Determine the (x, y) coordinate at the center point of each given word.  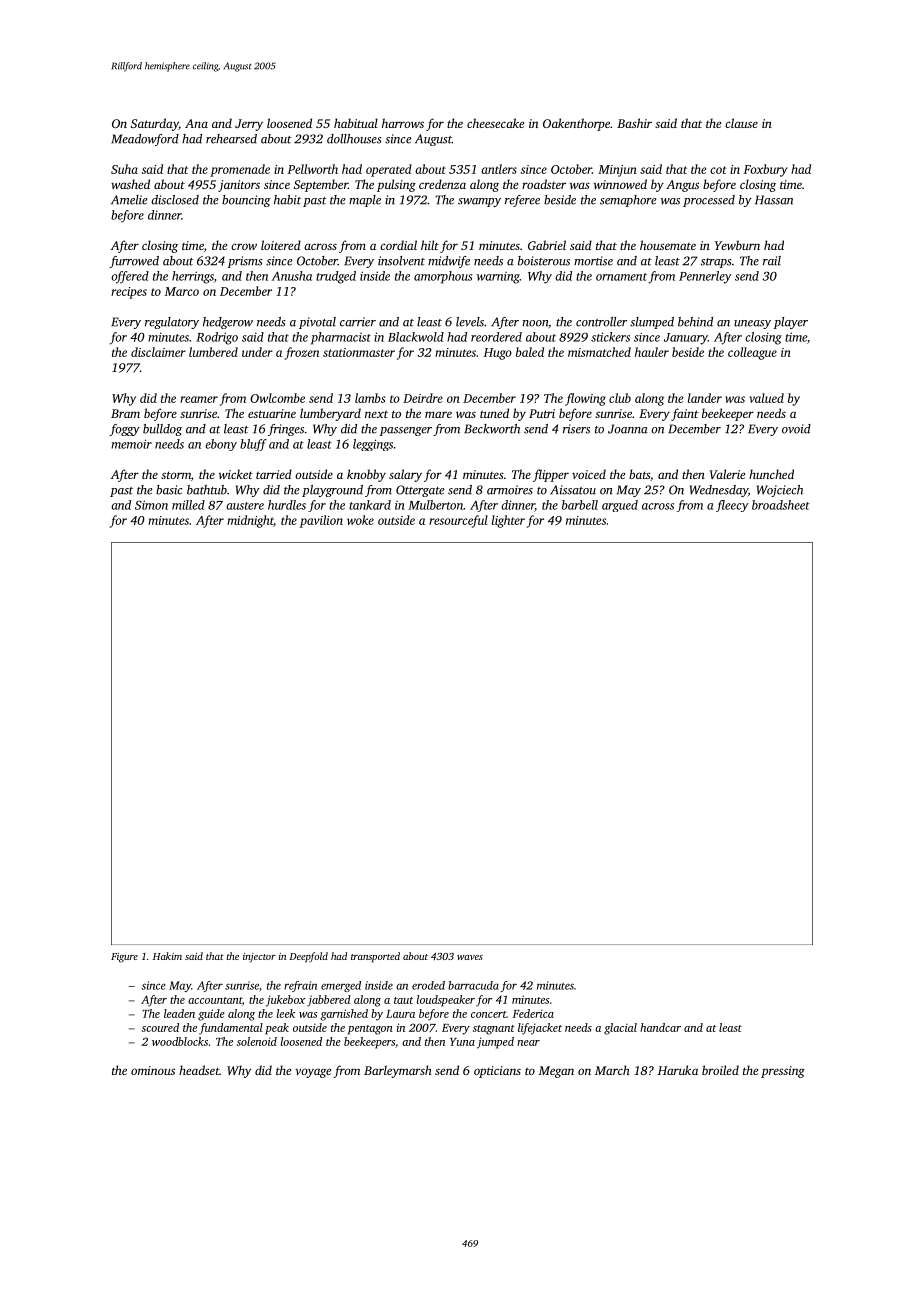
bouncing (246, 201)
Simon (151, 505)
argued (620, 506)
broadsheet (781, 505)
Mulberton (435, 505)
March (612, 1070)
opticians (497, 1072)
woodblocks (180, 1041)
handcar (660, 1027)
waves (470, 957)
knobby (366, 475)
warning (498, 278)
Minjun (617, 171)
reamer (199, 399)
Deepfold (308, 957)
